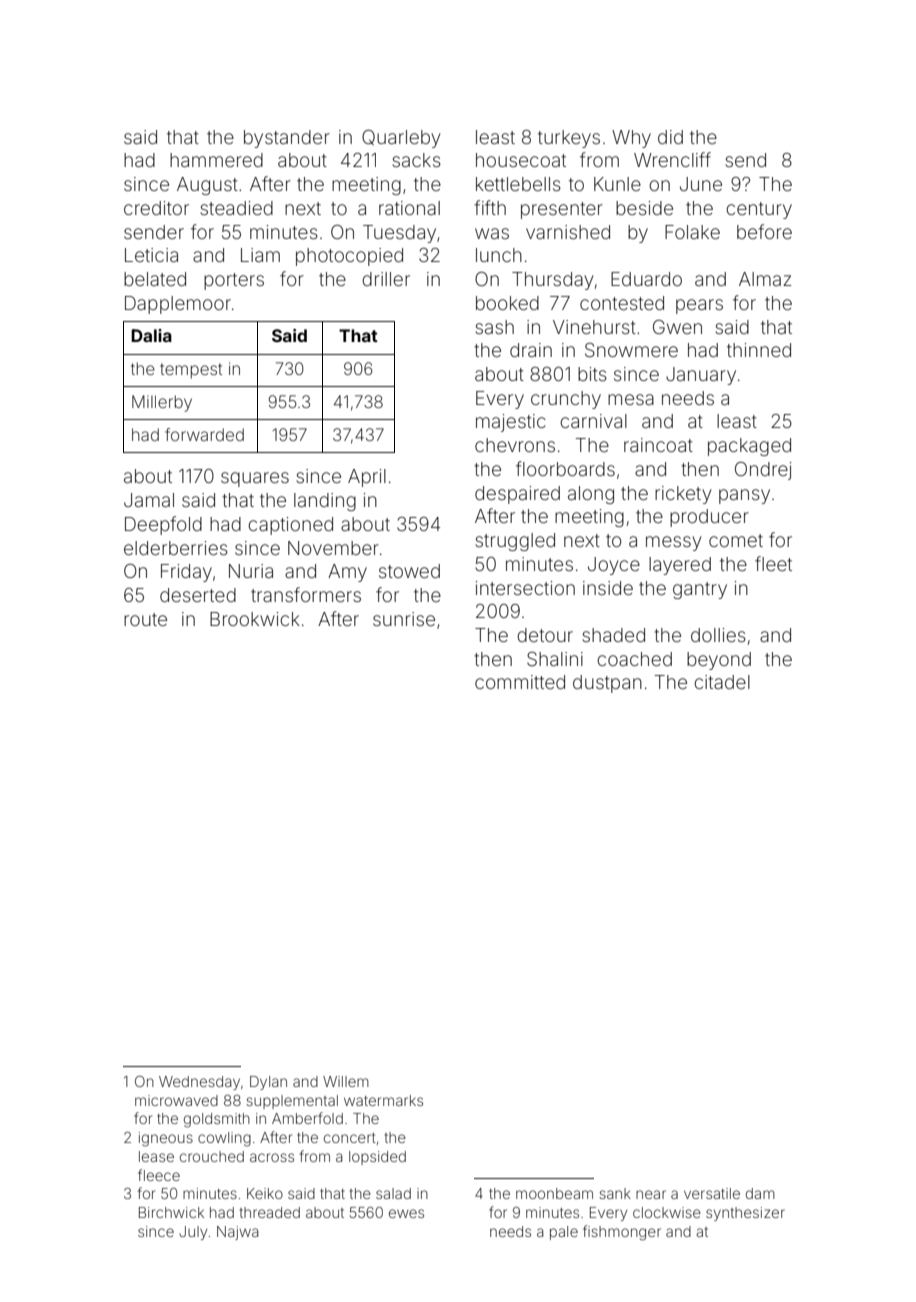 The image size is (916, 1302). I want to click on fleet, so click(773, 563).
